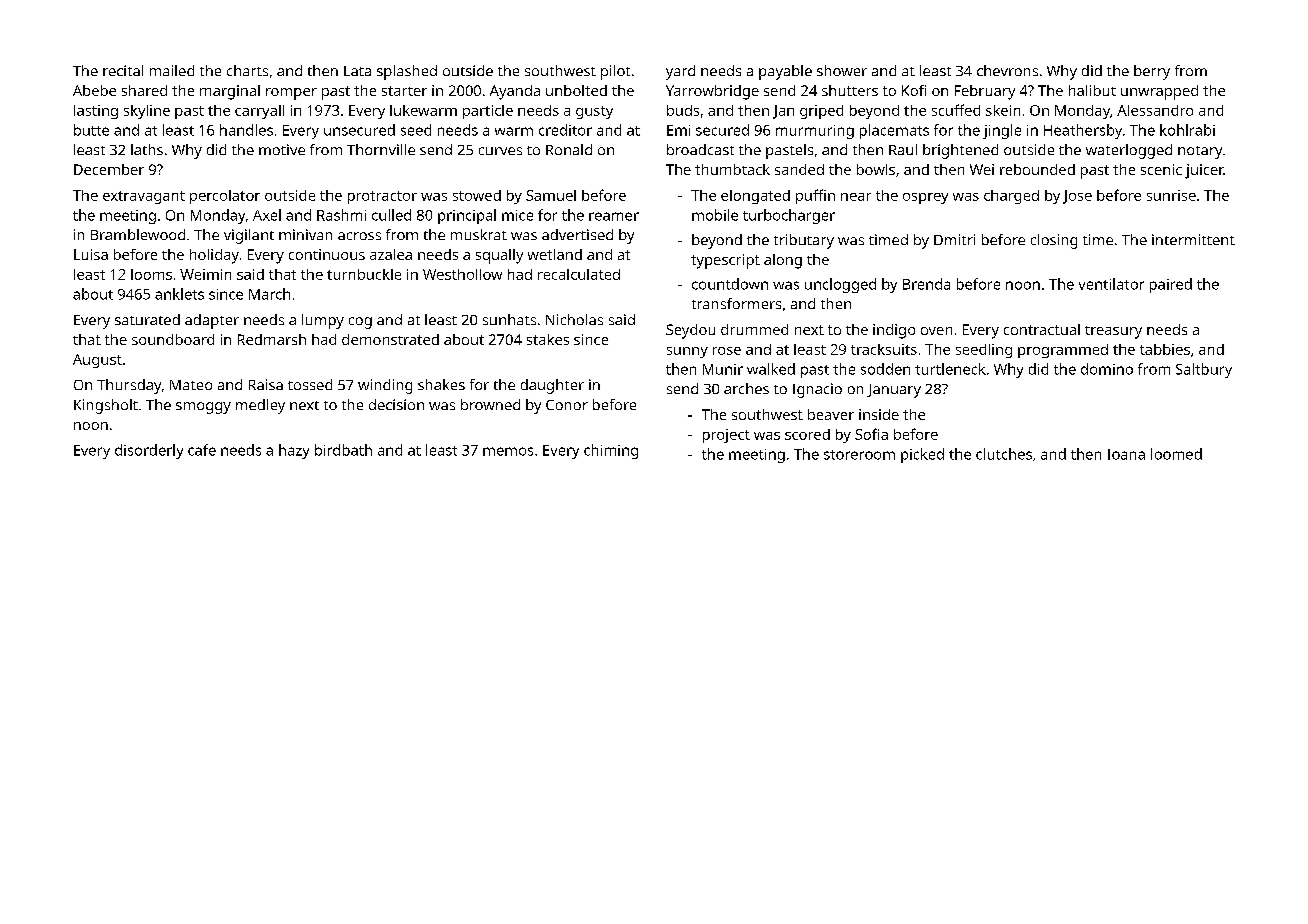  I want to click on Saltbury, so click(1204, 370).
